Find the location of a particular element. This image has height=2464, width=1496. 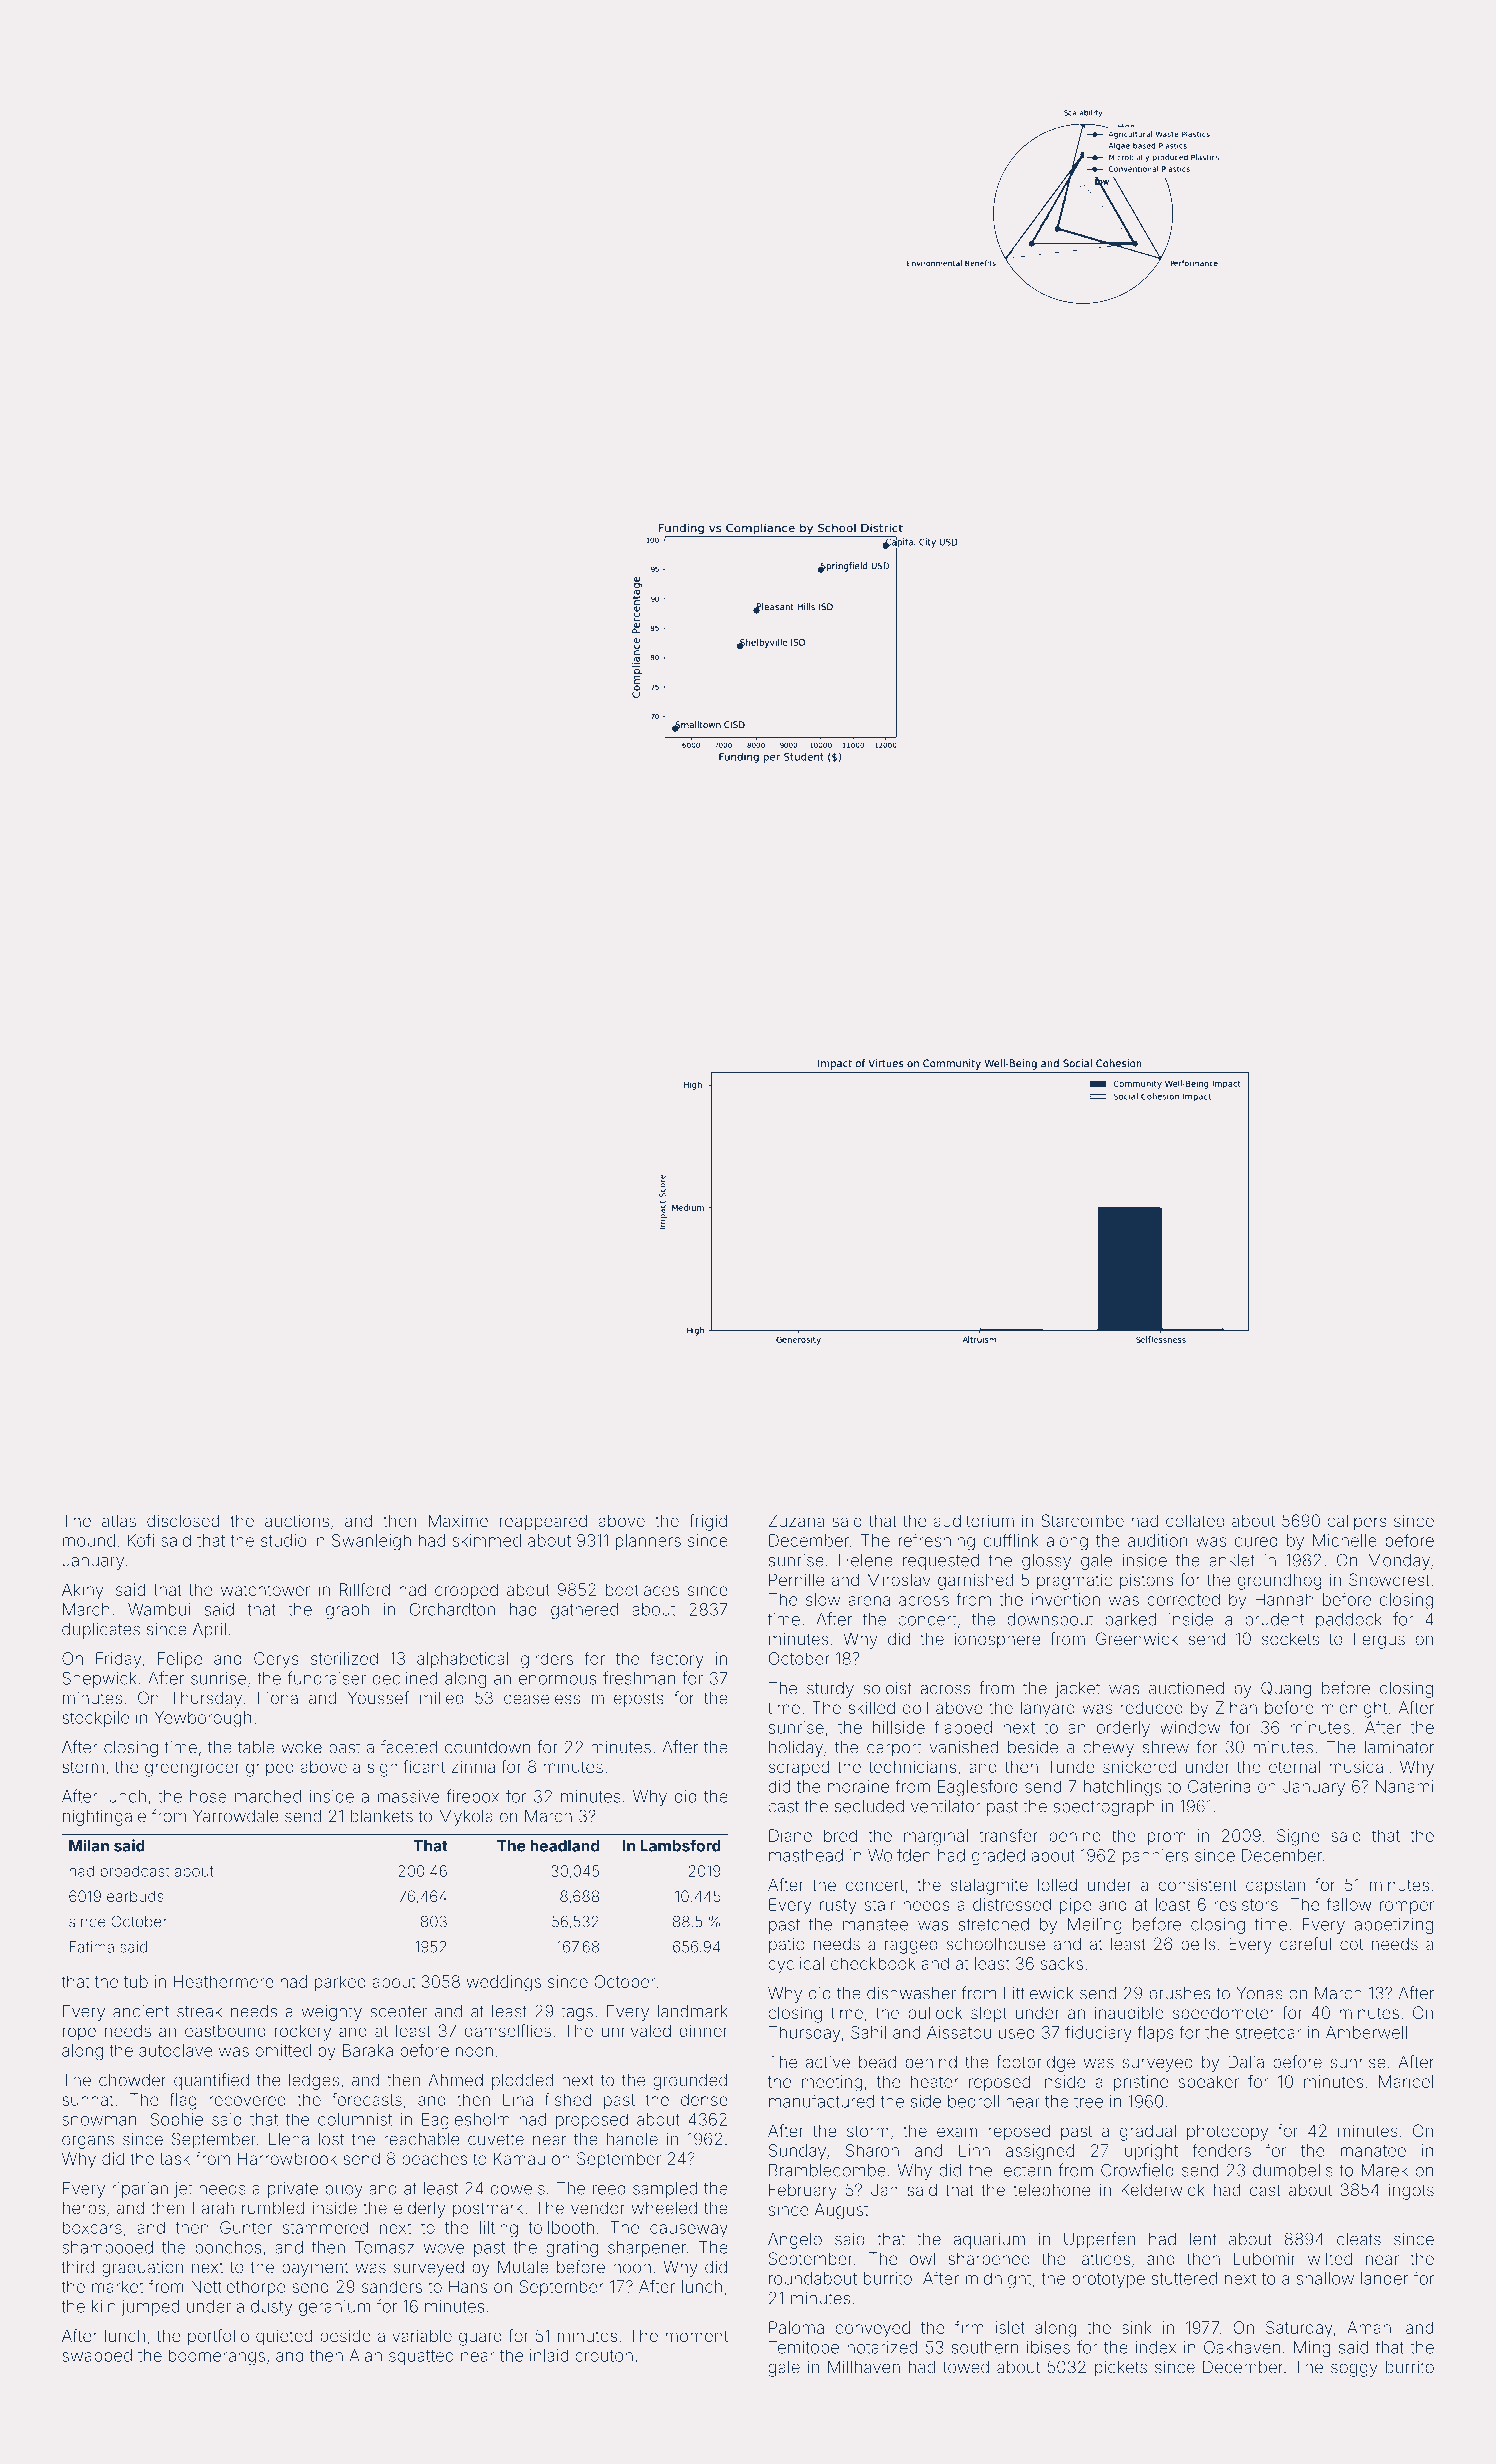

Lambsford is located at coordinates (680, 1845).
